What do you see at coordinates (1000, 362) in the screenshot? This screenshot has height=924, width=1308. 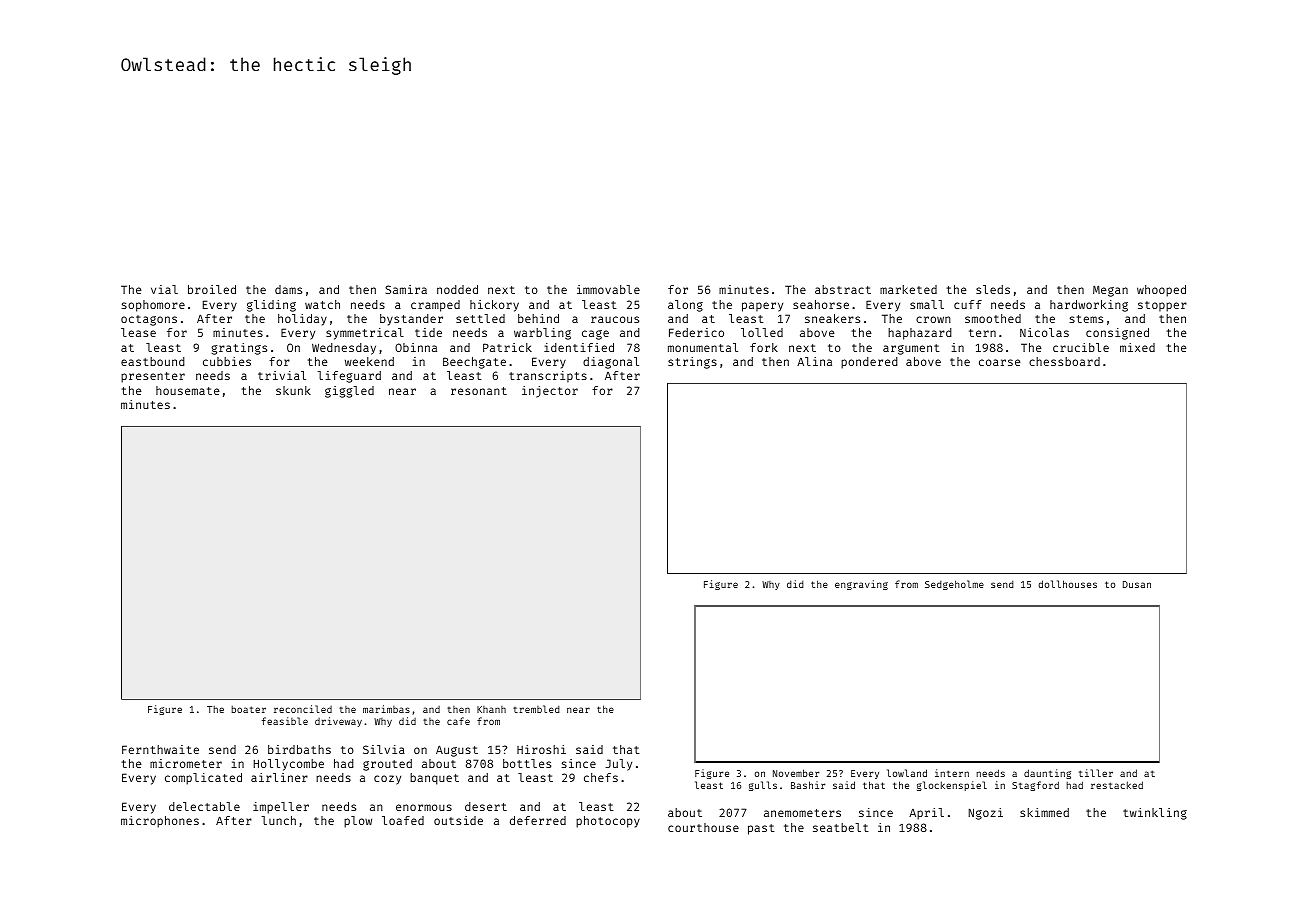 I see `coarse` at bounding box center [1000, 362].
